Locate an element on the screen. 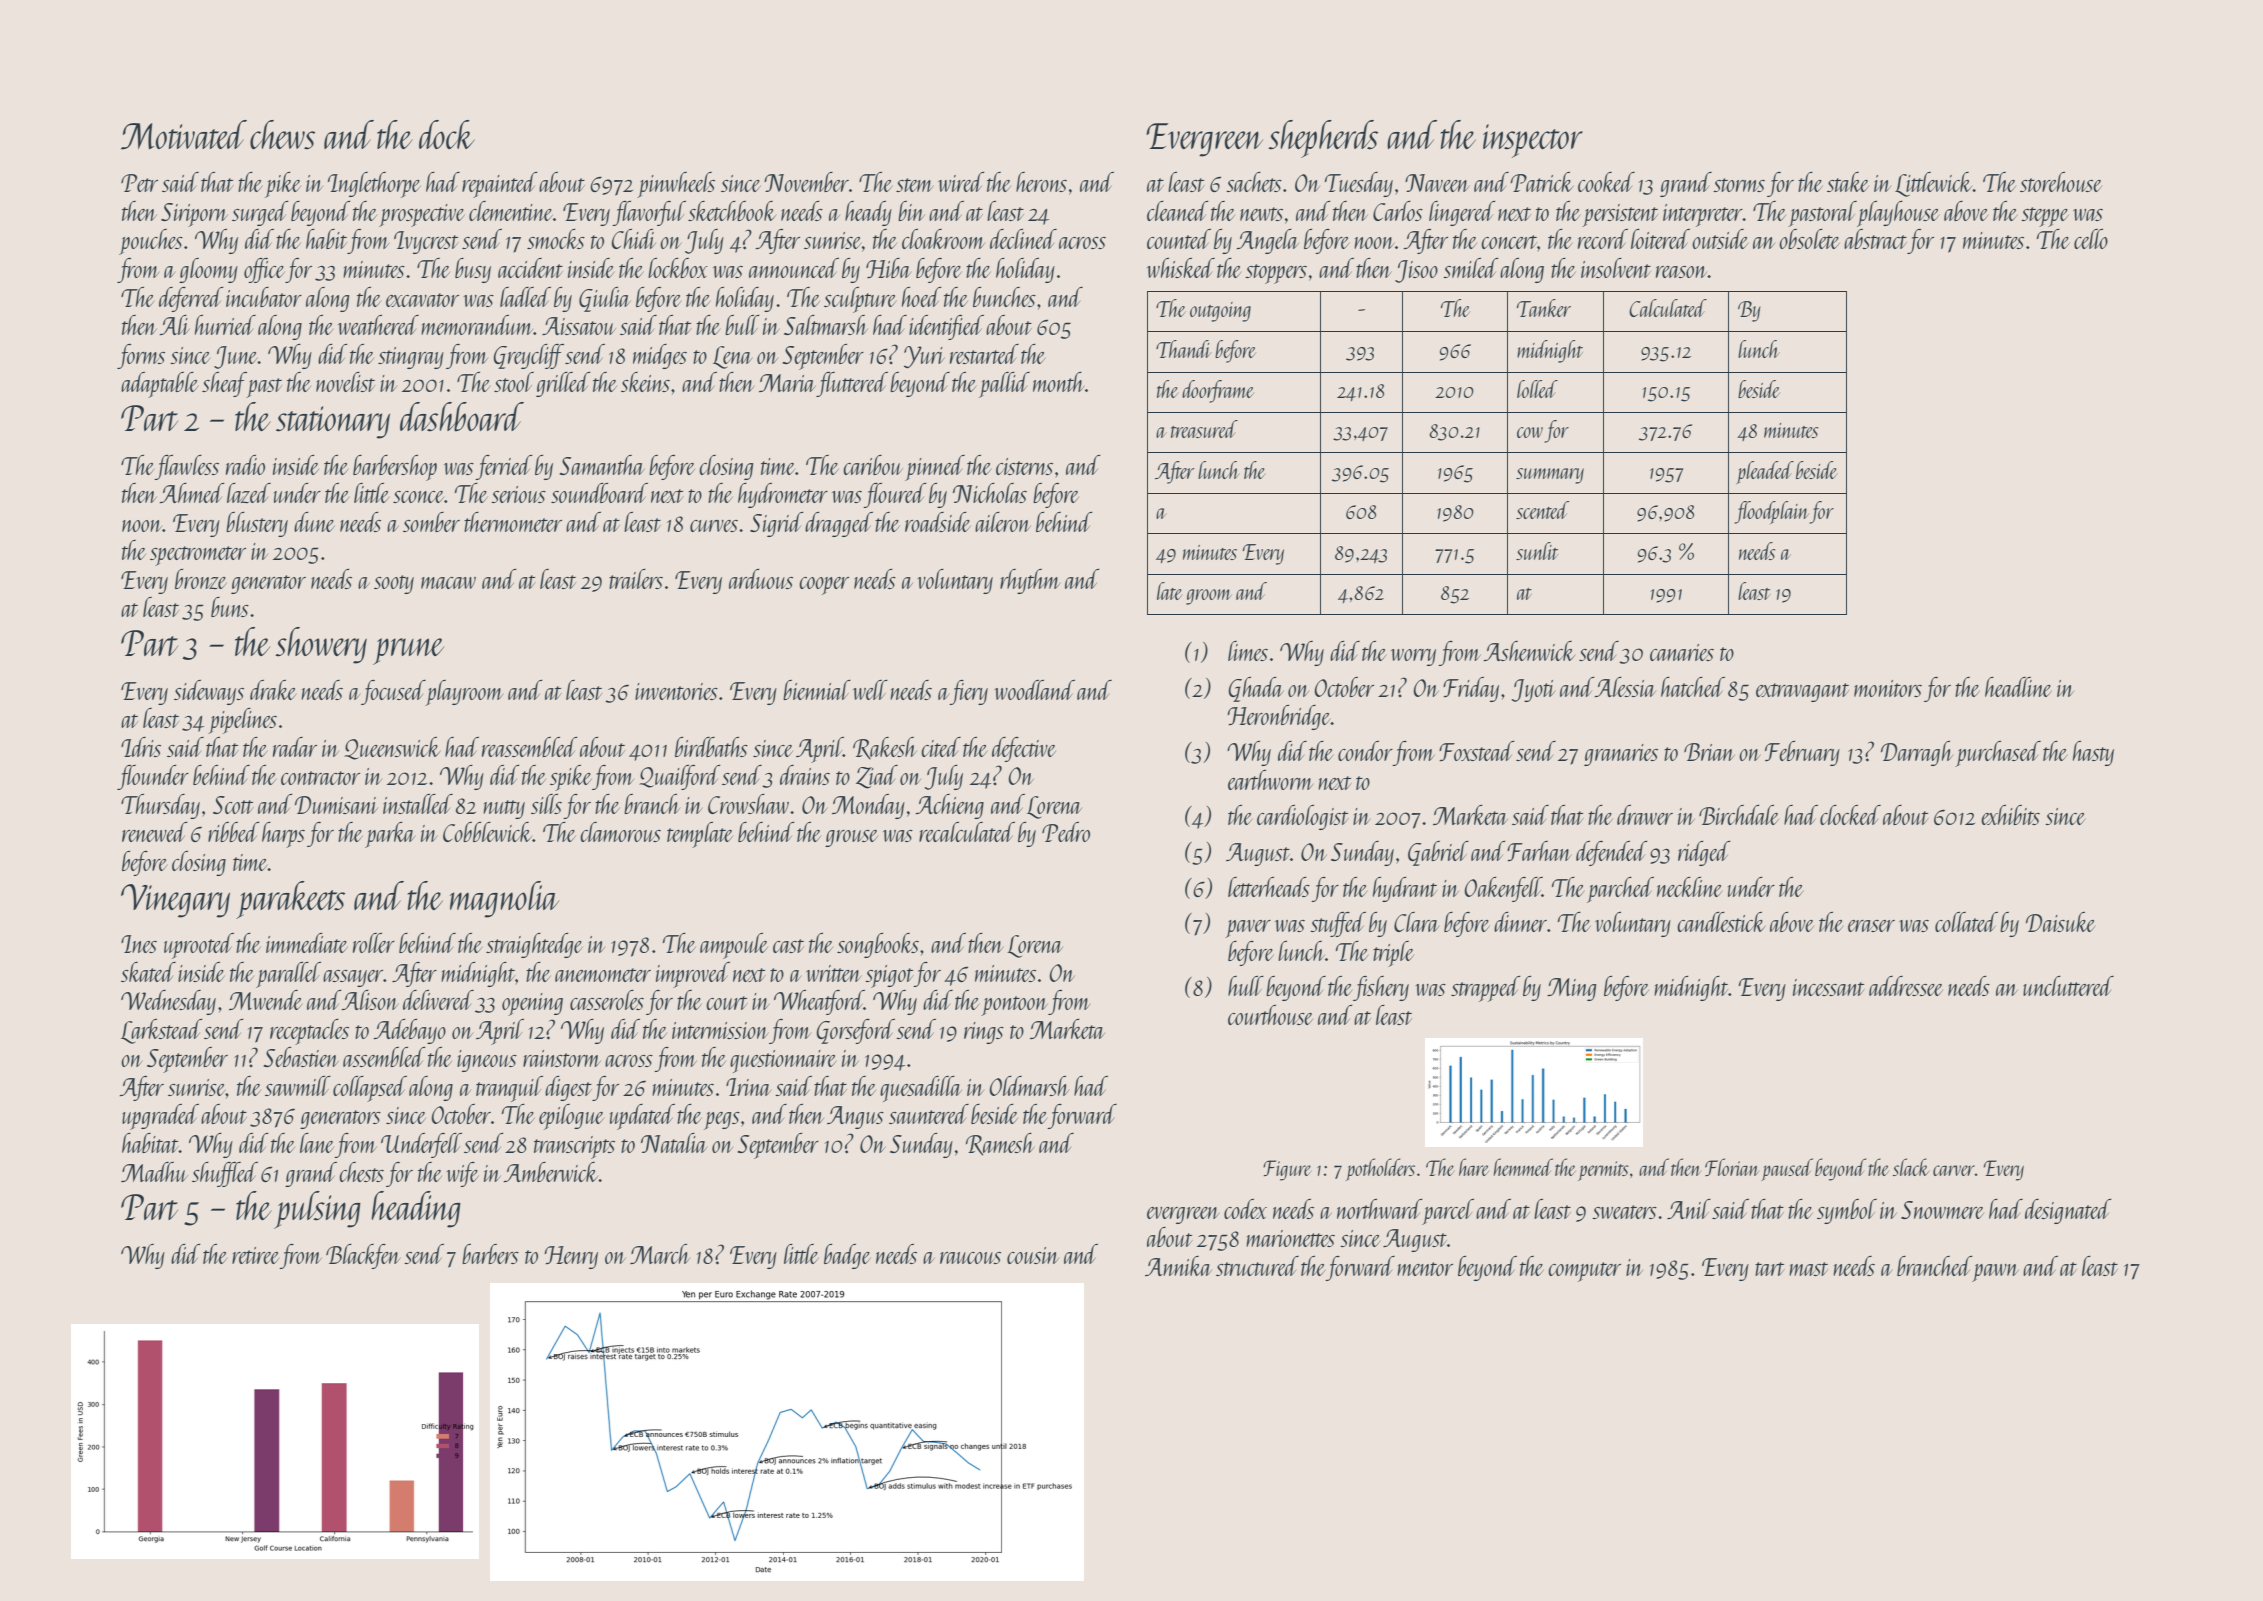 This screenshot has width=2263, height=1601. quesadilla is located at coordinates (921, 1089).
